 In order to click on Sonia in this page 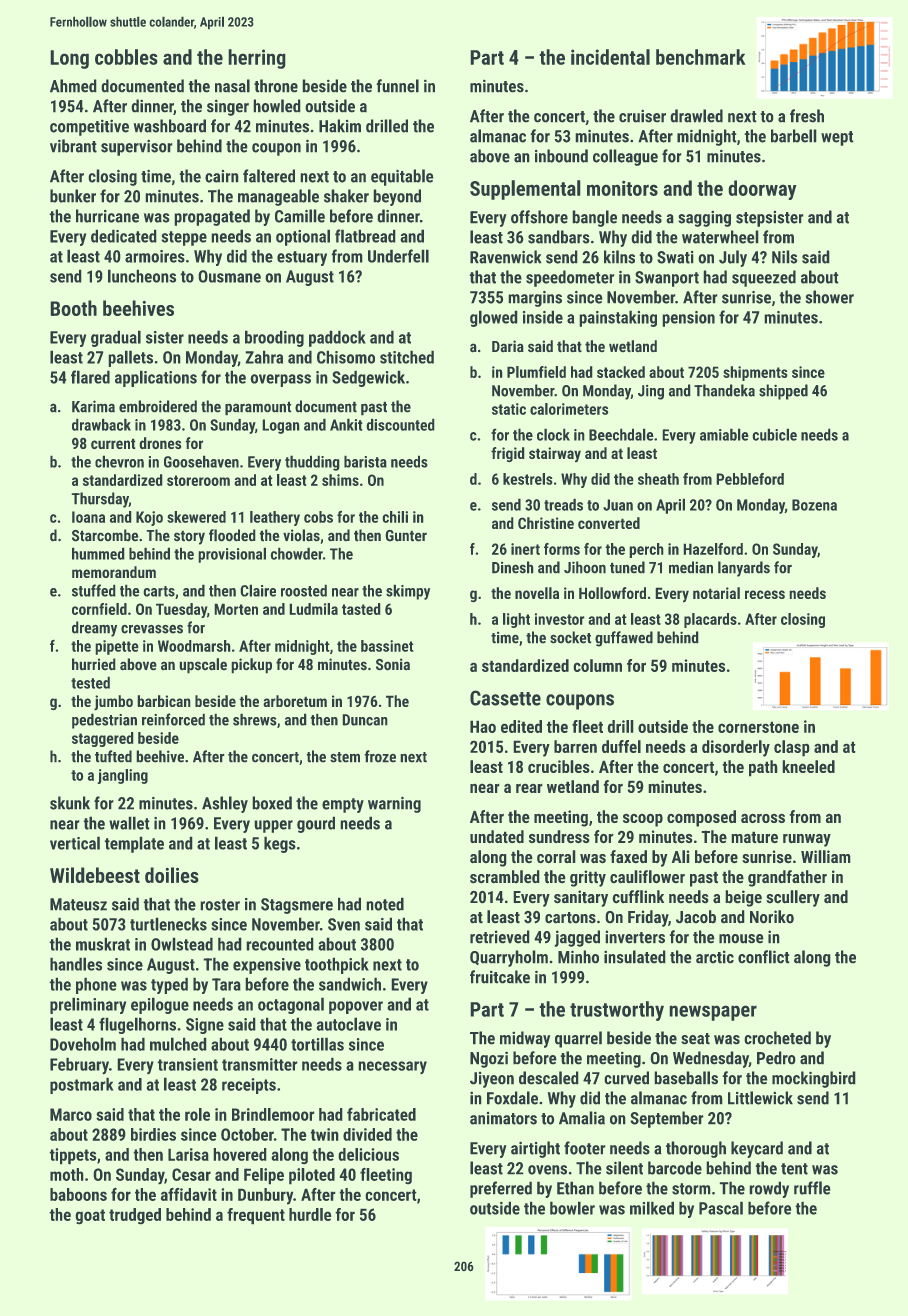, I will do `click(393, 664)`.
